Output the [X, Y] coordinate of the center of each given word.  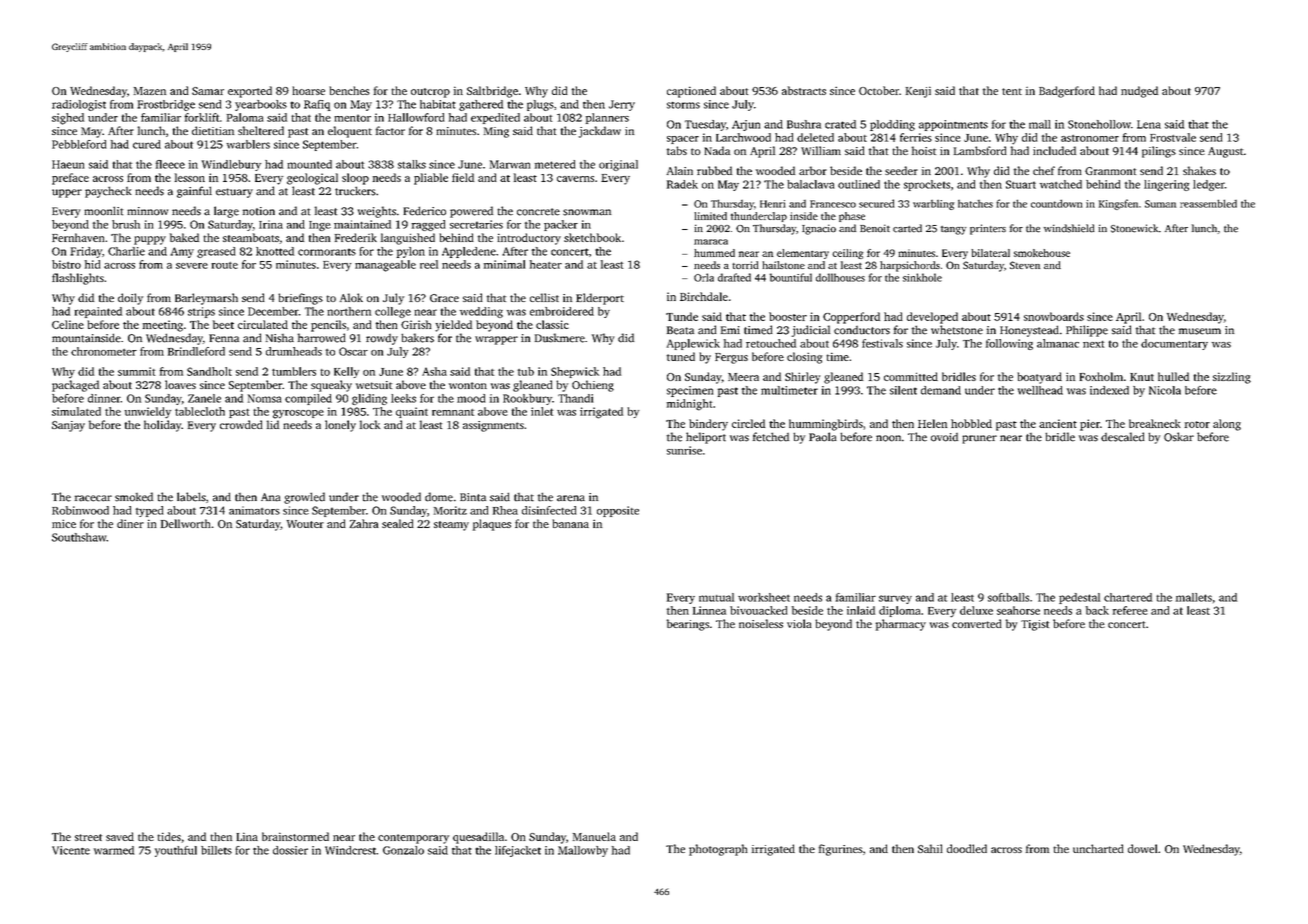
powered [471, 212]
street [88, 837]
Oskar [1179, 437]
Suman [1160, 204]
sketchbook [592, 237]
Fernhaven [78, 237]
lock [370, 424]
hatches [975, 204]
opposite [618, 511]
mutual [716, 597]
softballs [1008, 597]
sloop [355, 179]
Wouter [305, 524]
